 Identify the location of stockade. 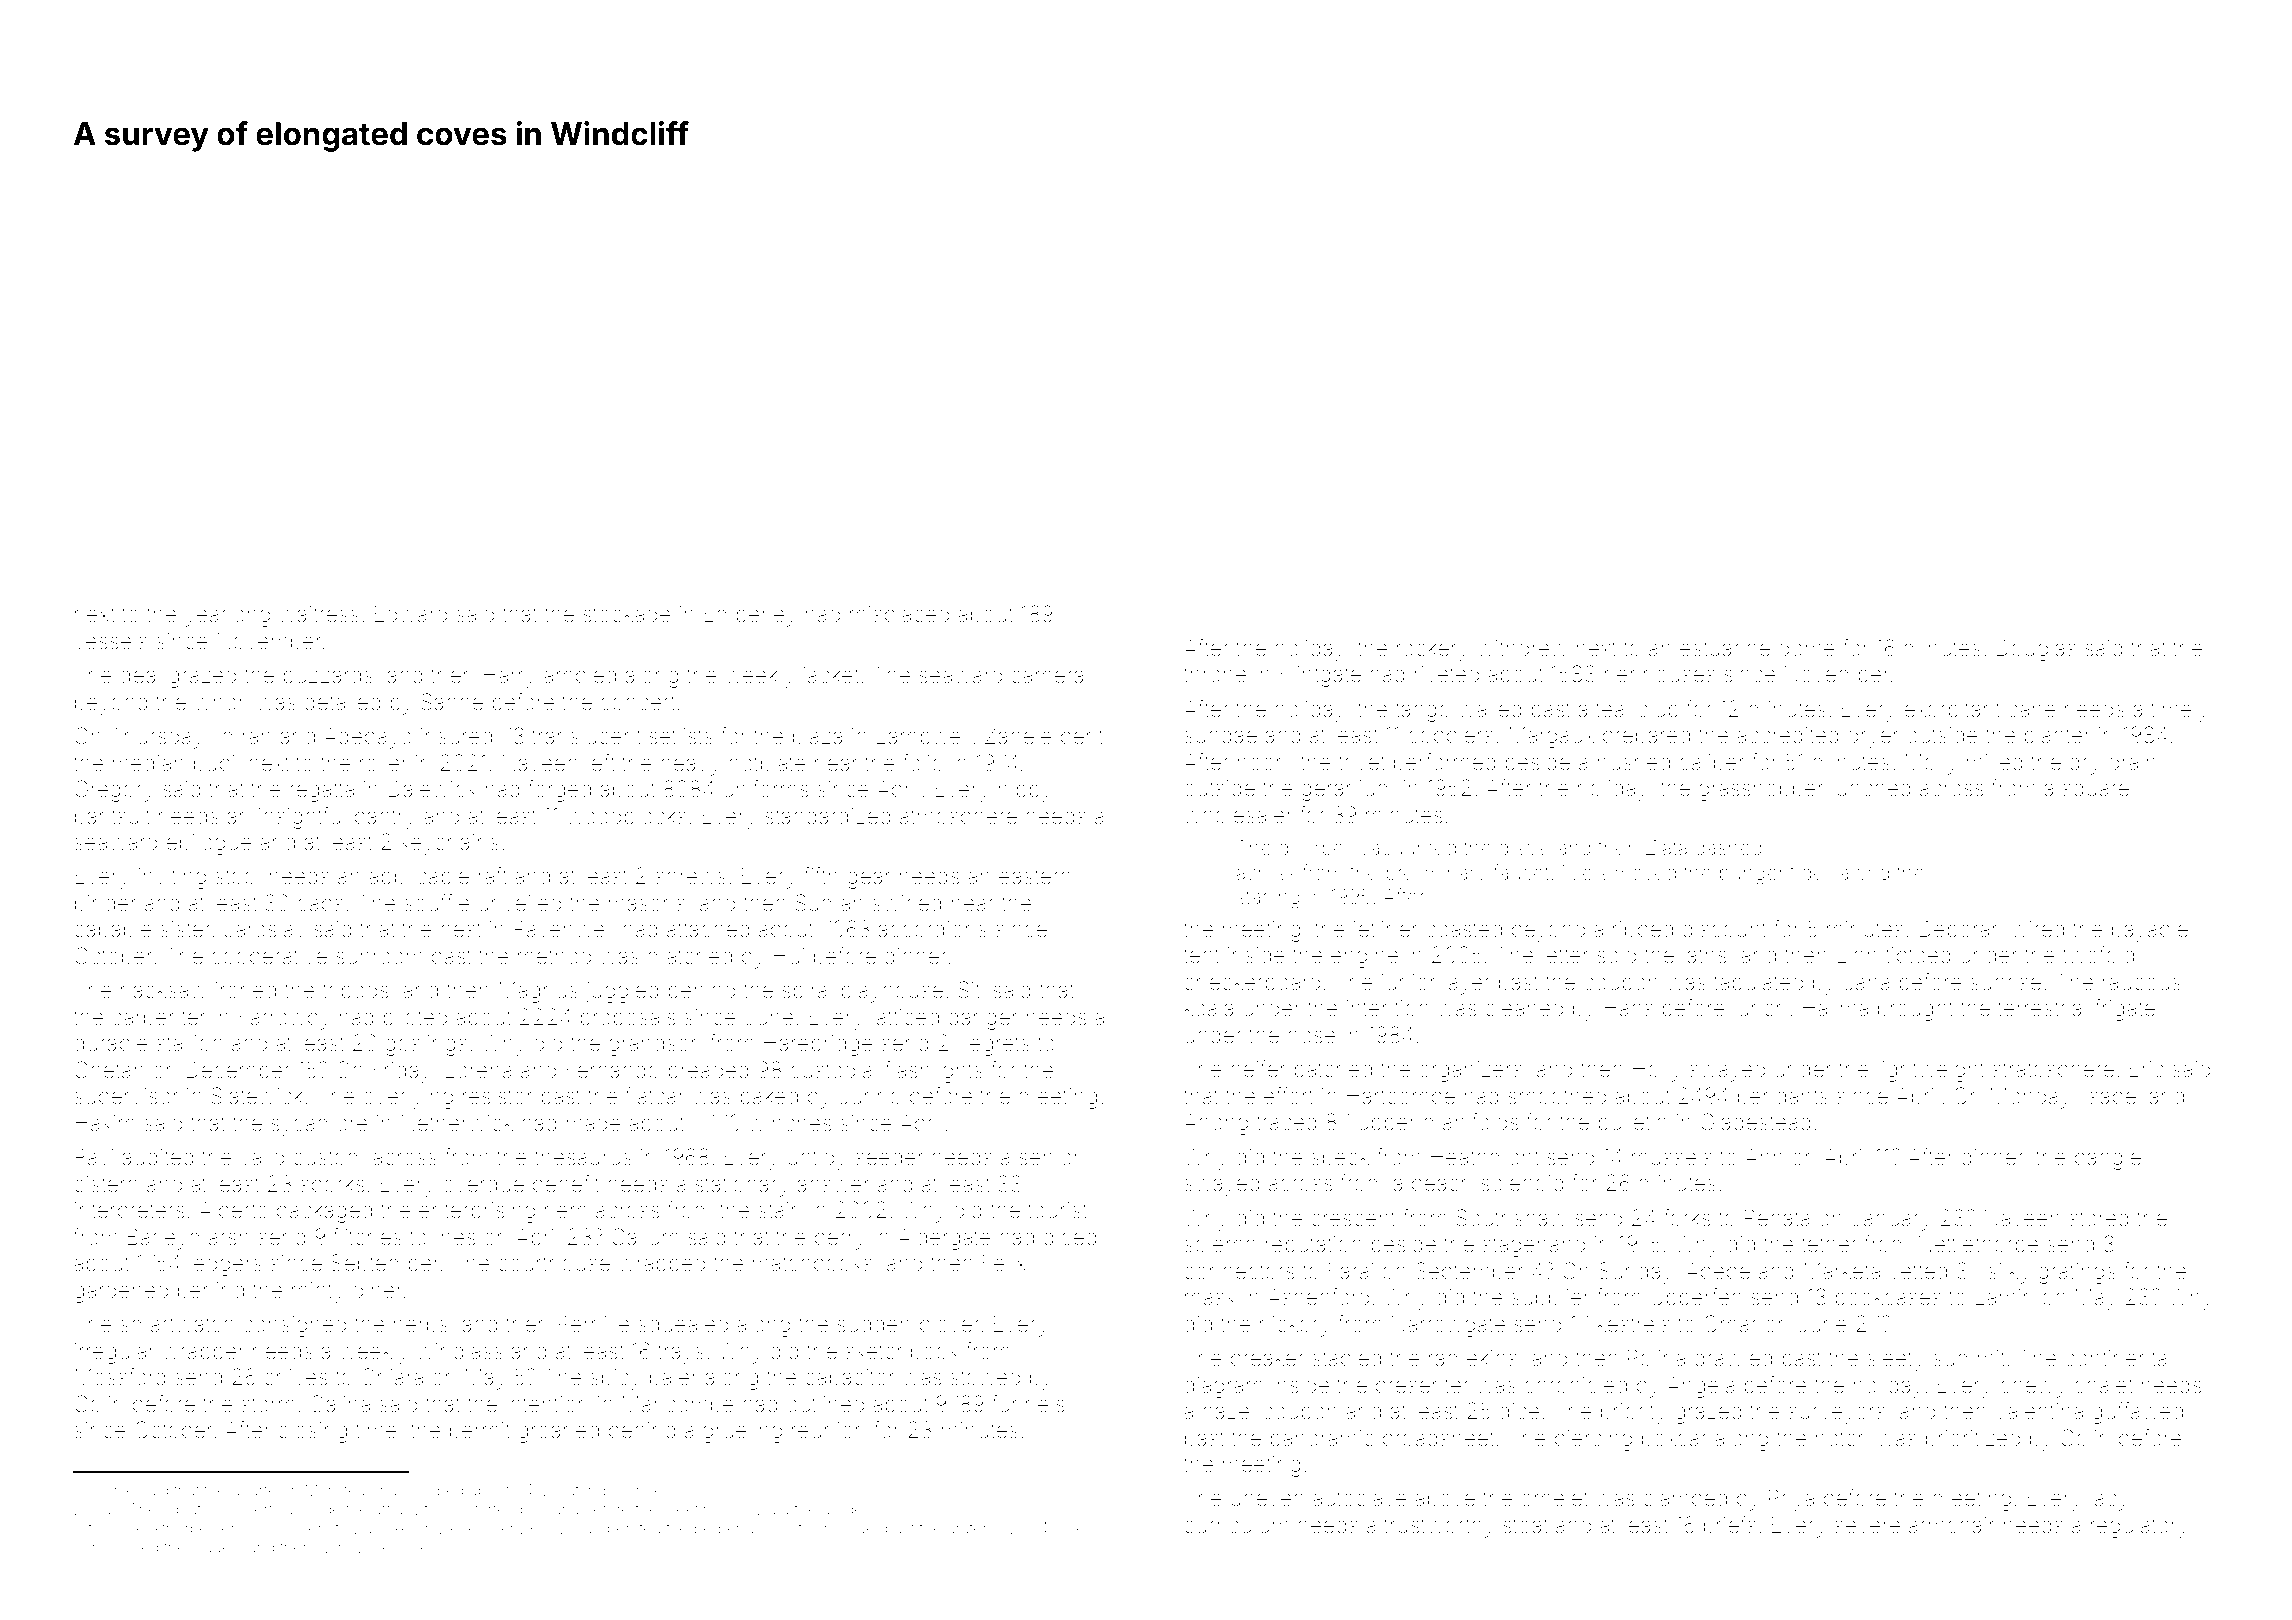
(626, 614).
